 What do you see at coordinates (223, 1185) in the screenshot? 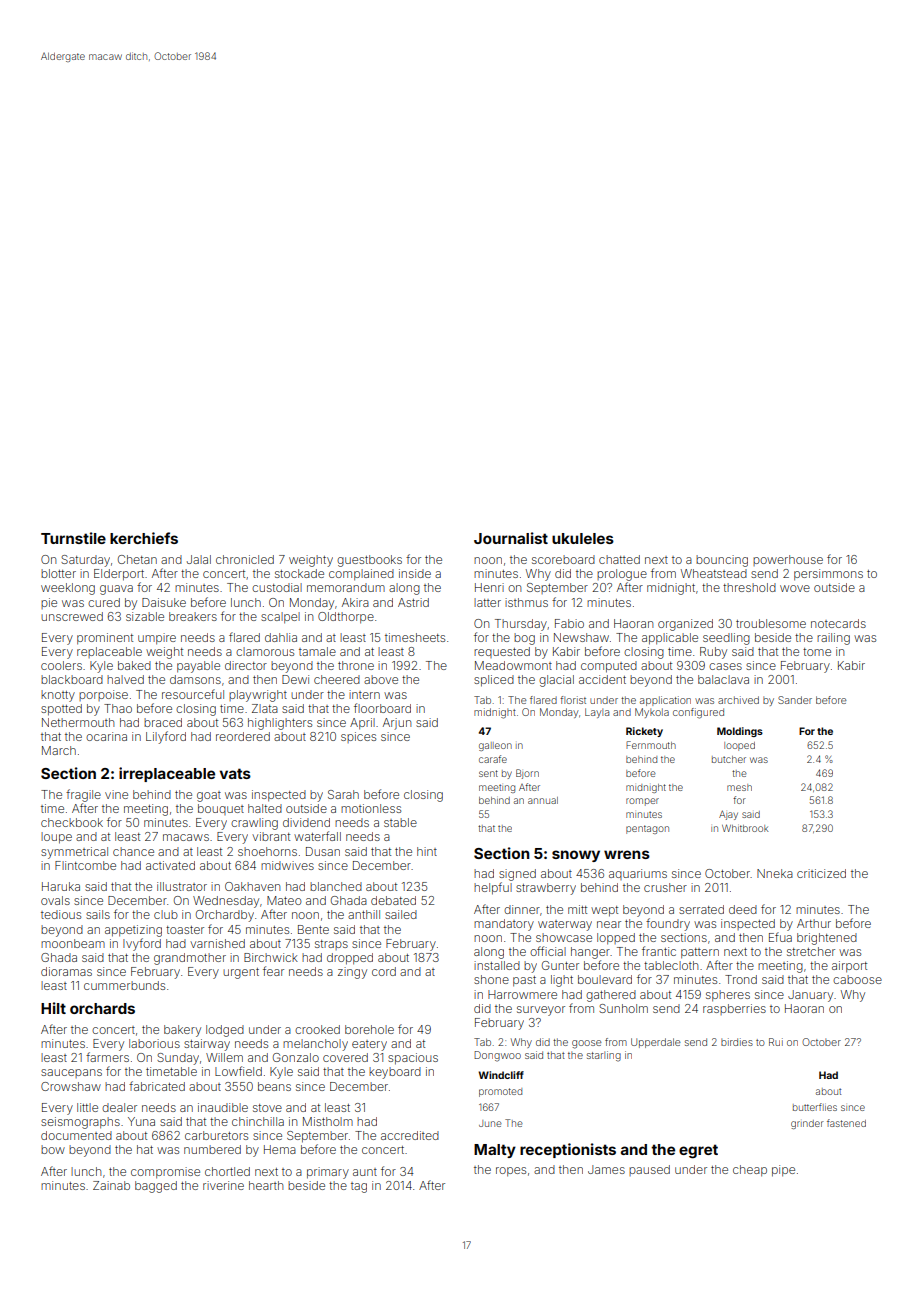
I see `riverine` at bounding box center [223, 1185].
